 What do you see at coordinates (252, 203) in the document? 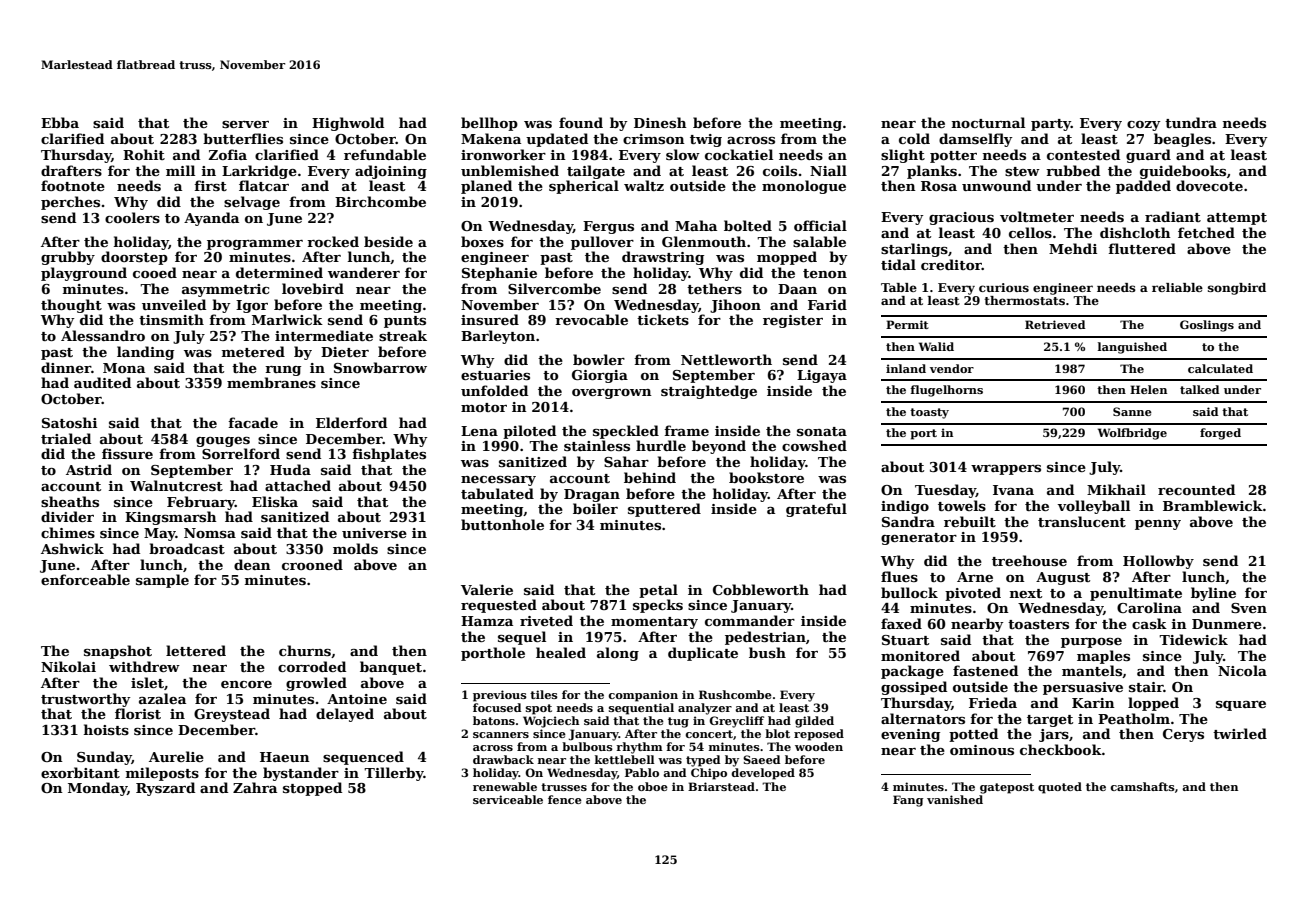
I see `selvage` at bounding box center [252, 203].
